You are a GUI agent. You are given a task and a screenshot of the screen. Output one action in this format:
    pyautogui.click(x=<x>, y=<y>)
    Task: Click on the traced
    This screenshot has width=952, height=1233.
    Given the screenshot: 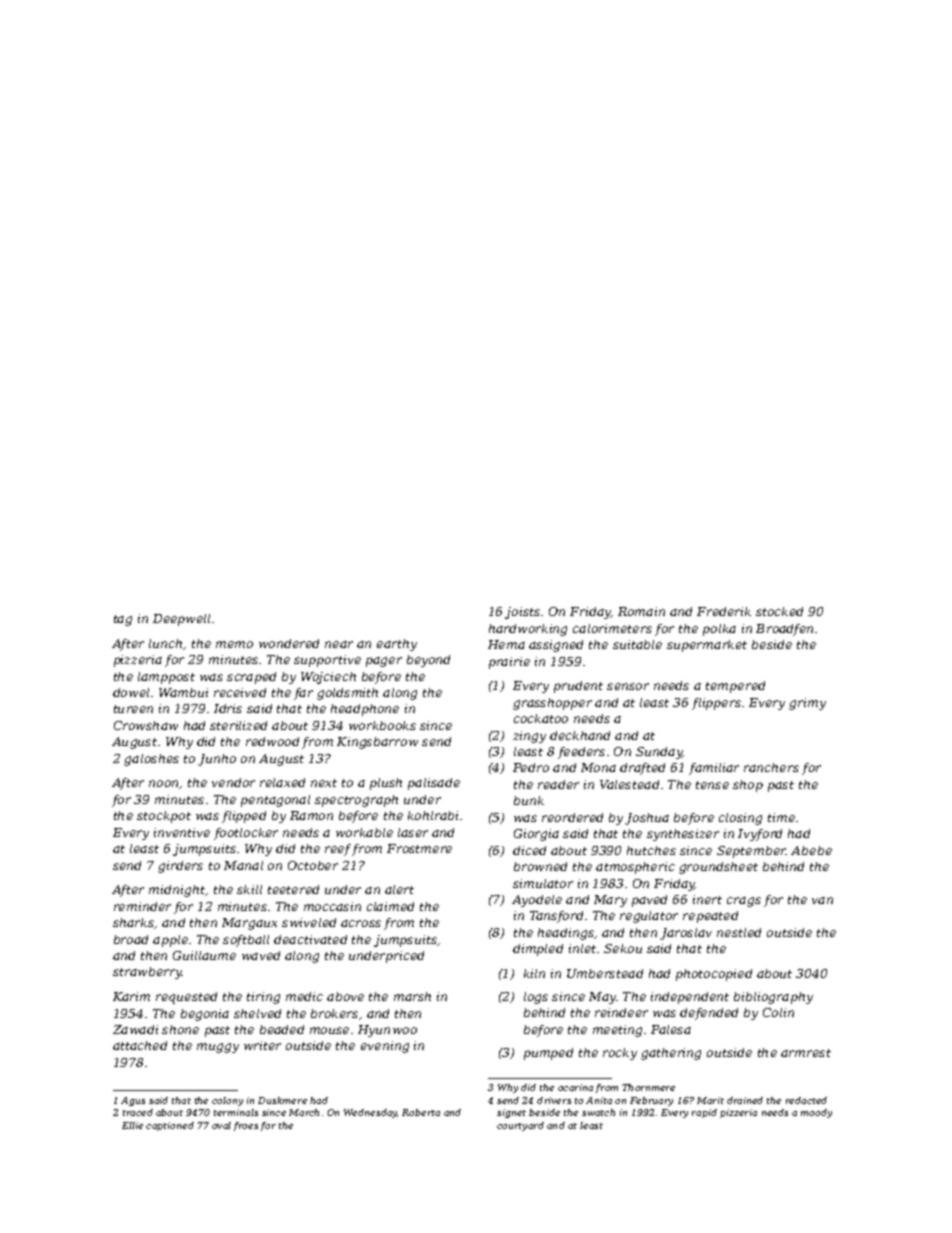 What is the action you would take?
    pyautogui.click(x=138, y=1112)
